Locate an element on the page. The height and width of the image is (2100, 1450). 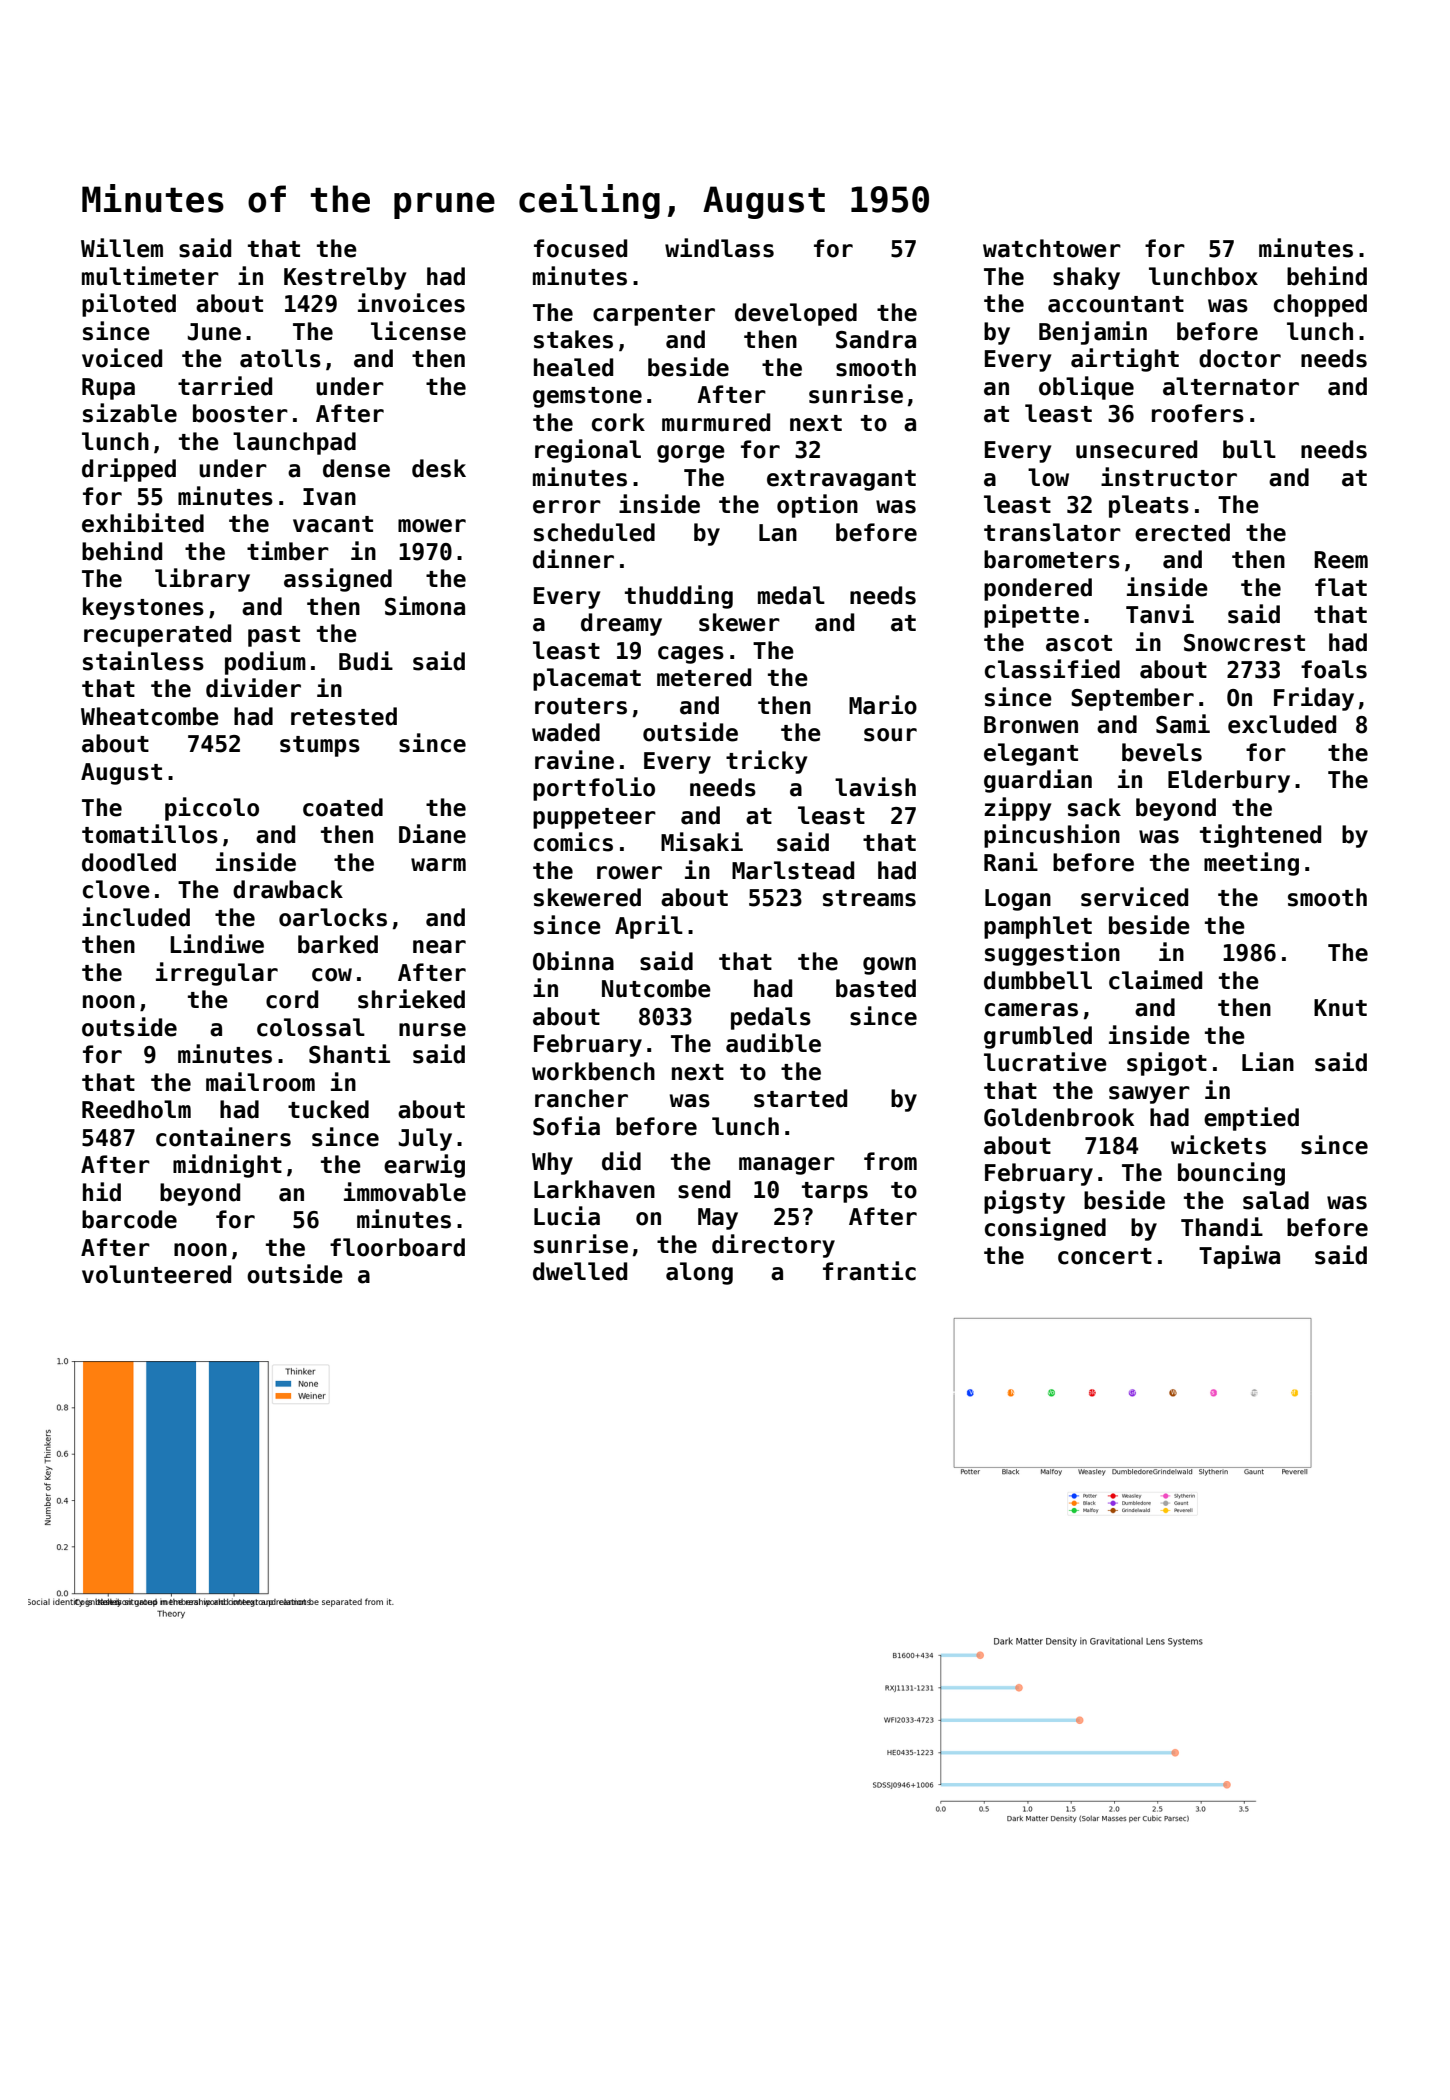
barcode is located at coordinates (129, 1219).
